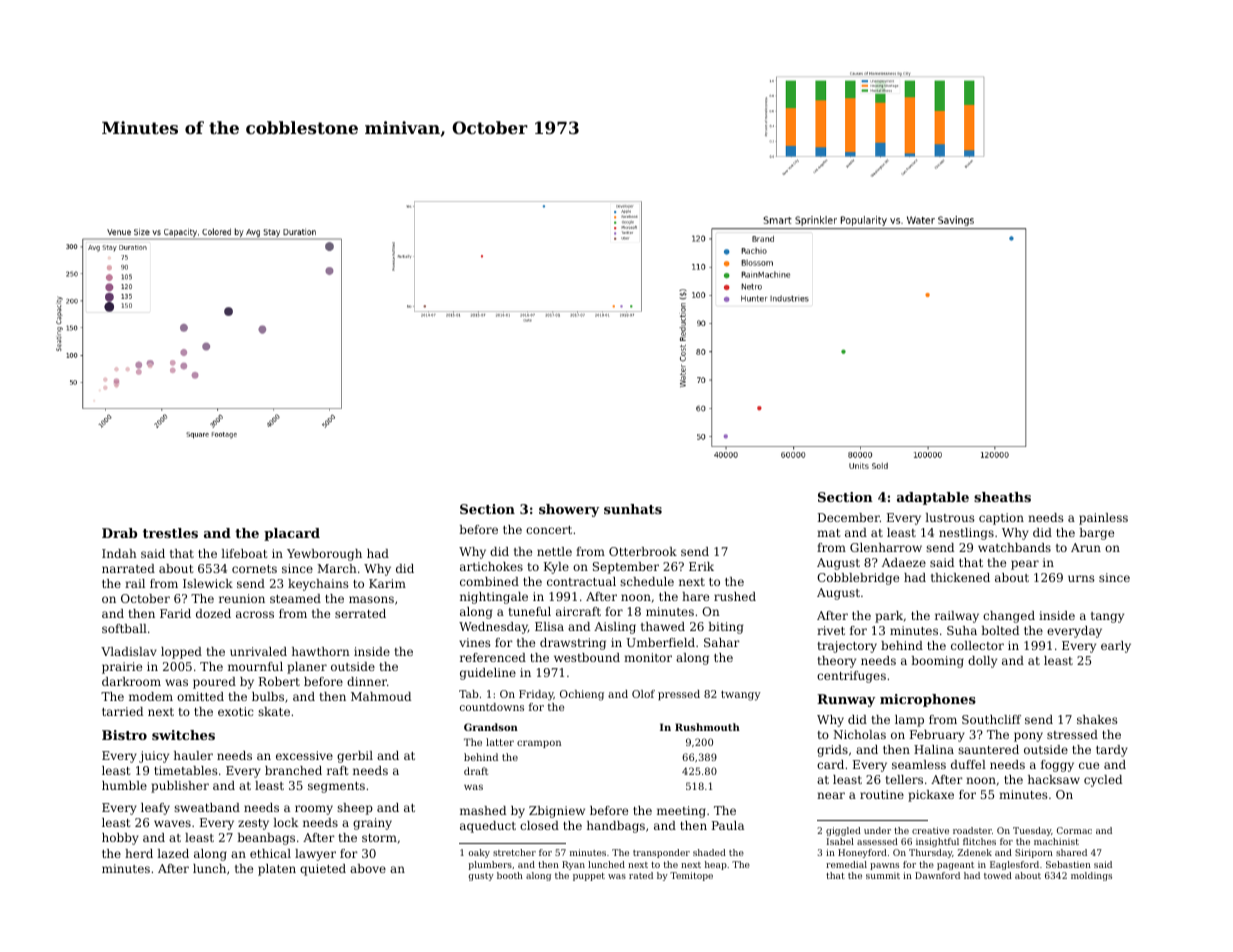  What do you see at coordinates (1002, 497) in the screenshot?
I see `sheaths` at bounding box center [1002, 497].
